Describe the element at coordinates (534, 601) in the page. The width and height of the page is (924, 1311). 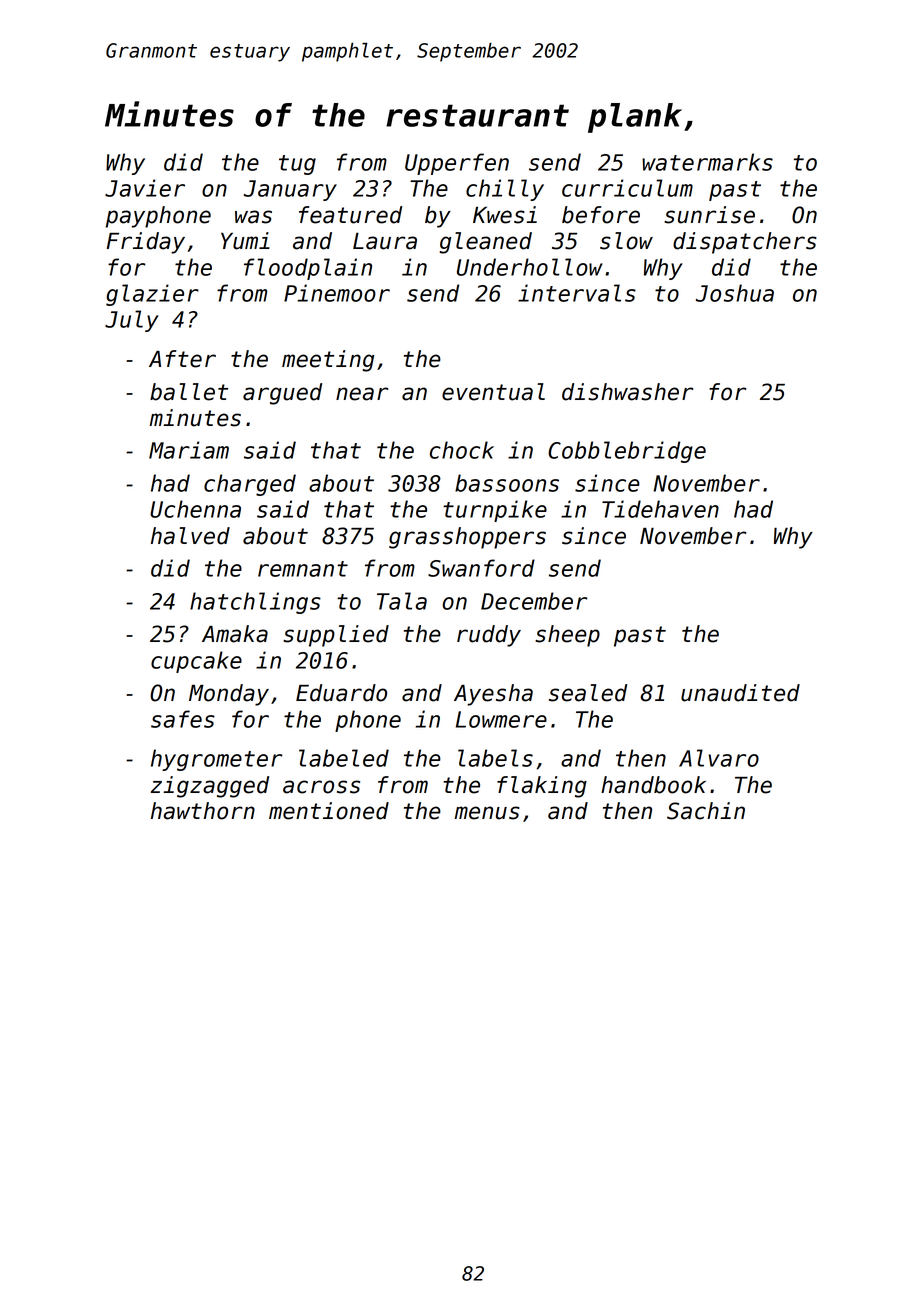
I see `December` at that location.
